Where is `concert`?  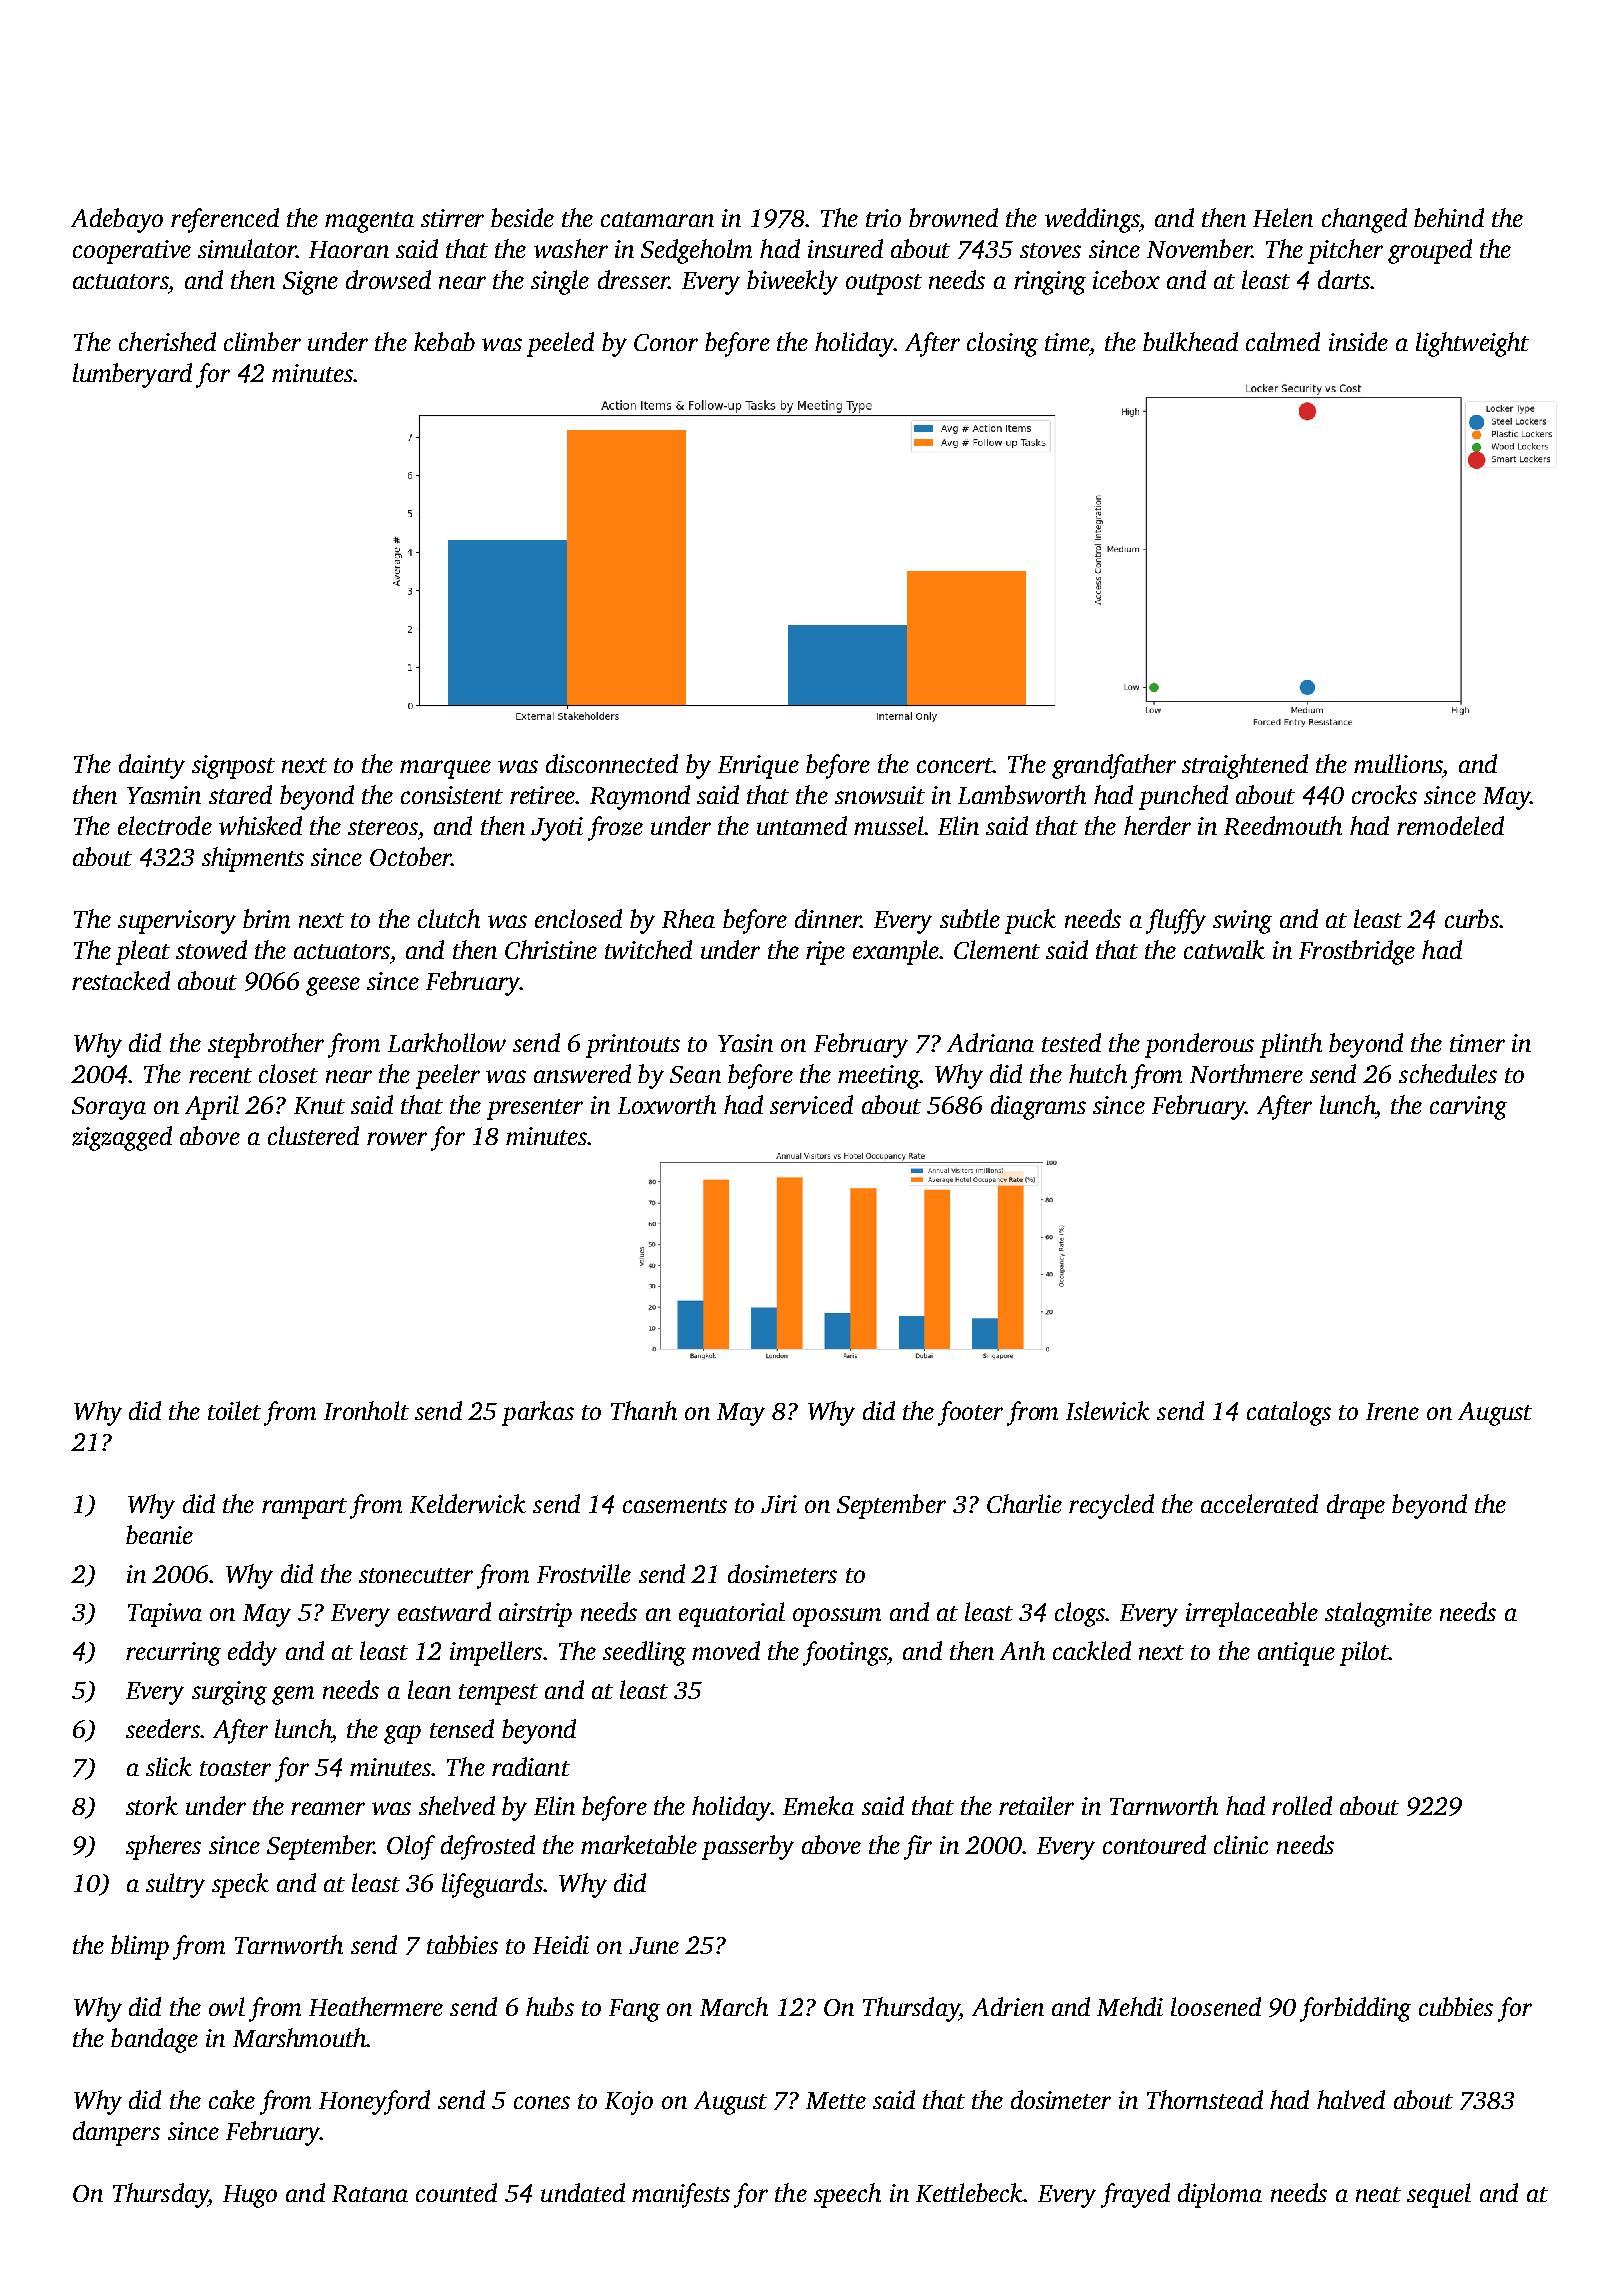 concert is located at coordinates (955, 765).
